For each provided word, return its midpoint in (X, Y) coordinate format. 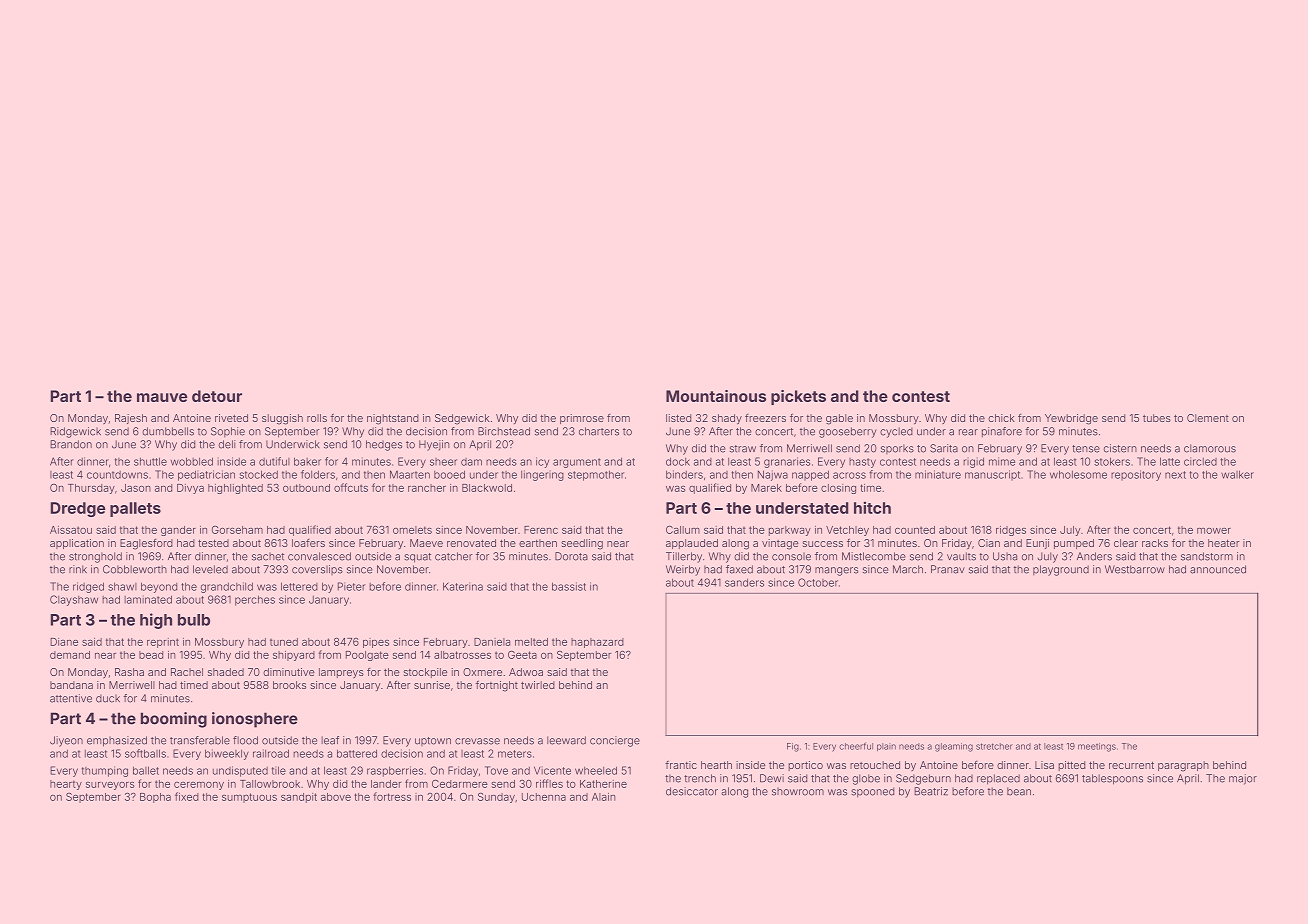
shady (727, 419)
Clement (1208, 418)
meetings (1097, 747)
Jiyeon (66, 741)
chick (1001, 418)
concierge (615, 741)
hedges (384, 445)
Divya (190, 489)
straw (743, 449)
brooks (289, 685)
